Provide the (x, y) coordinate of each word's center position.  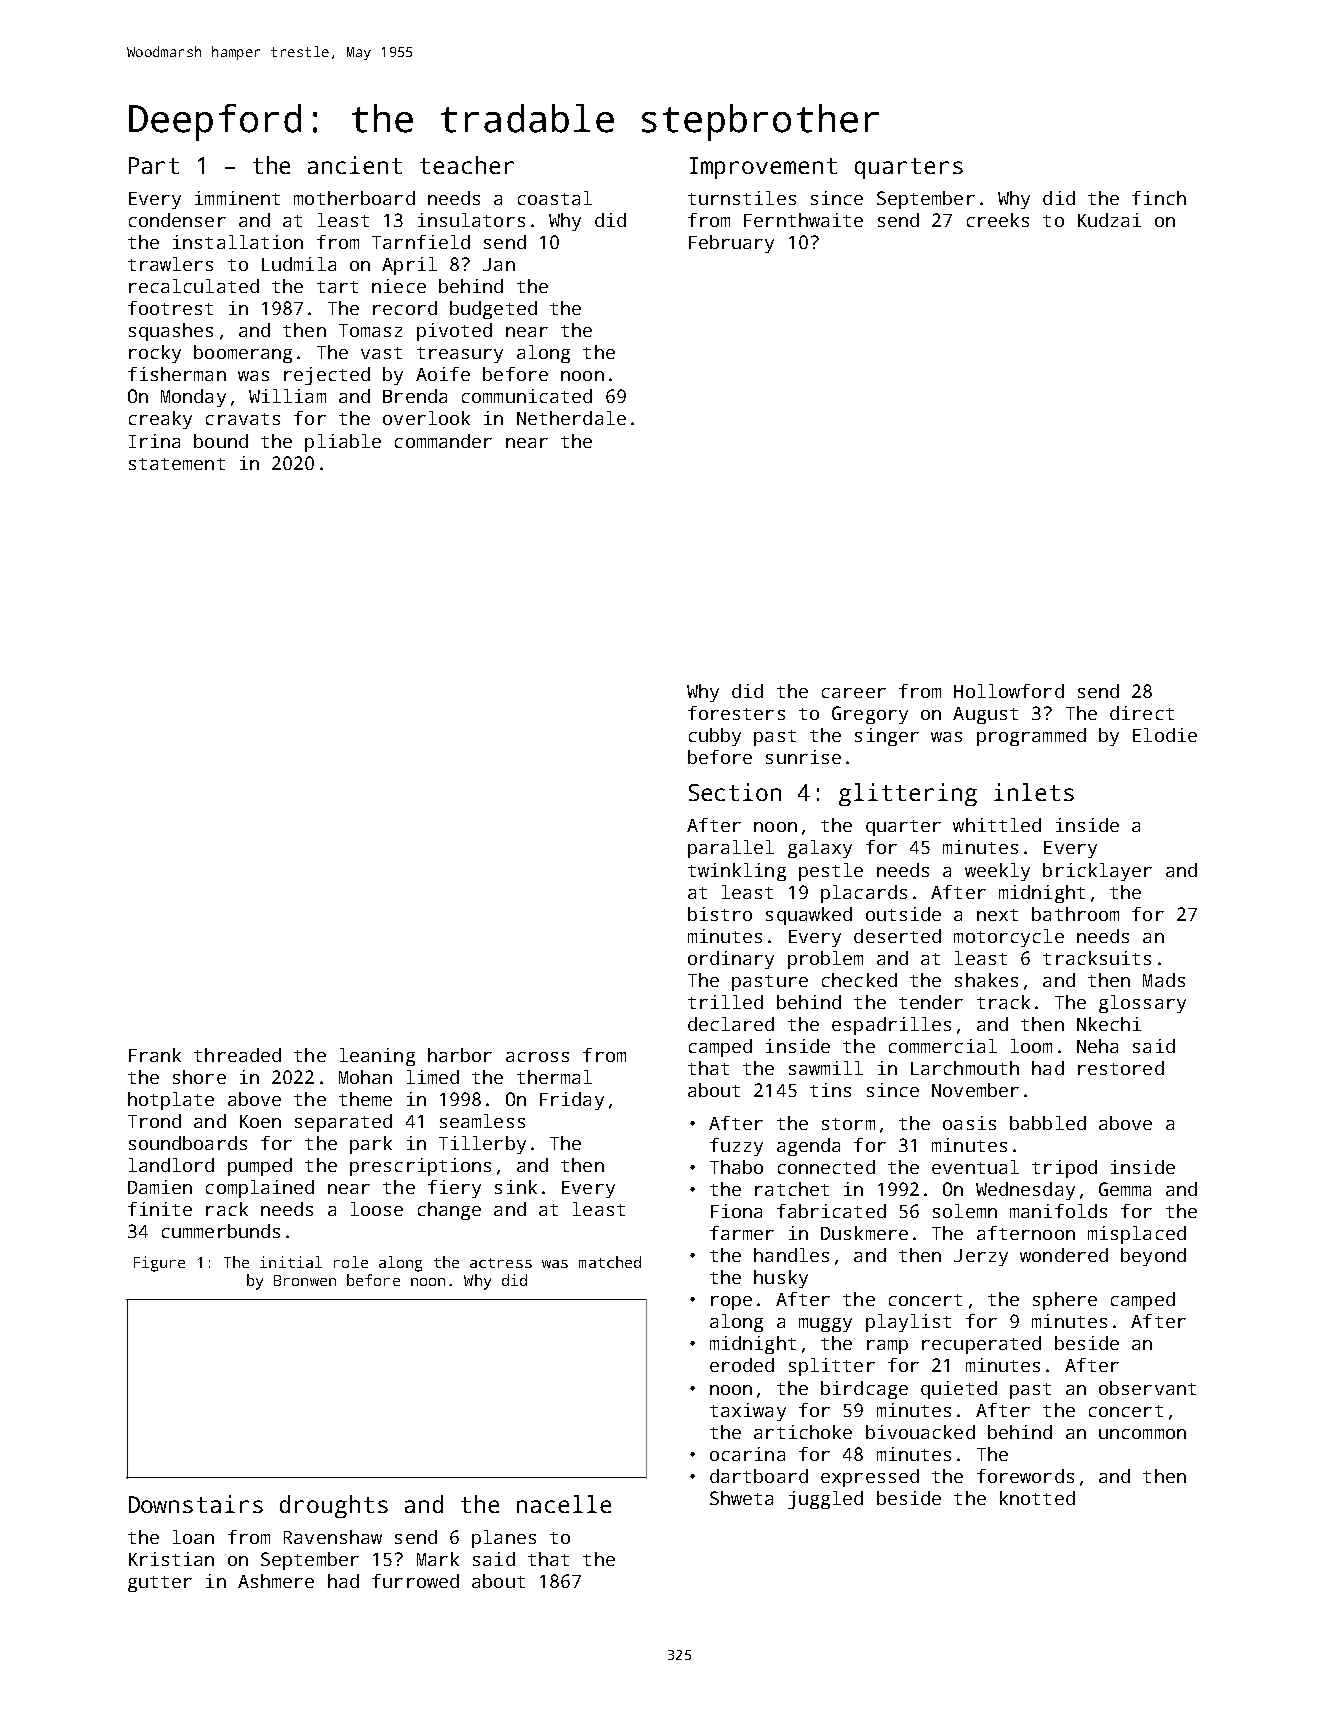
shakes (986, 980)
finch (1159, 198)
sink (516, 1187)
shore (199, 1077)
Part (154, 165)
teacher (467, 165)
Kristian (171, 1559)
